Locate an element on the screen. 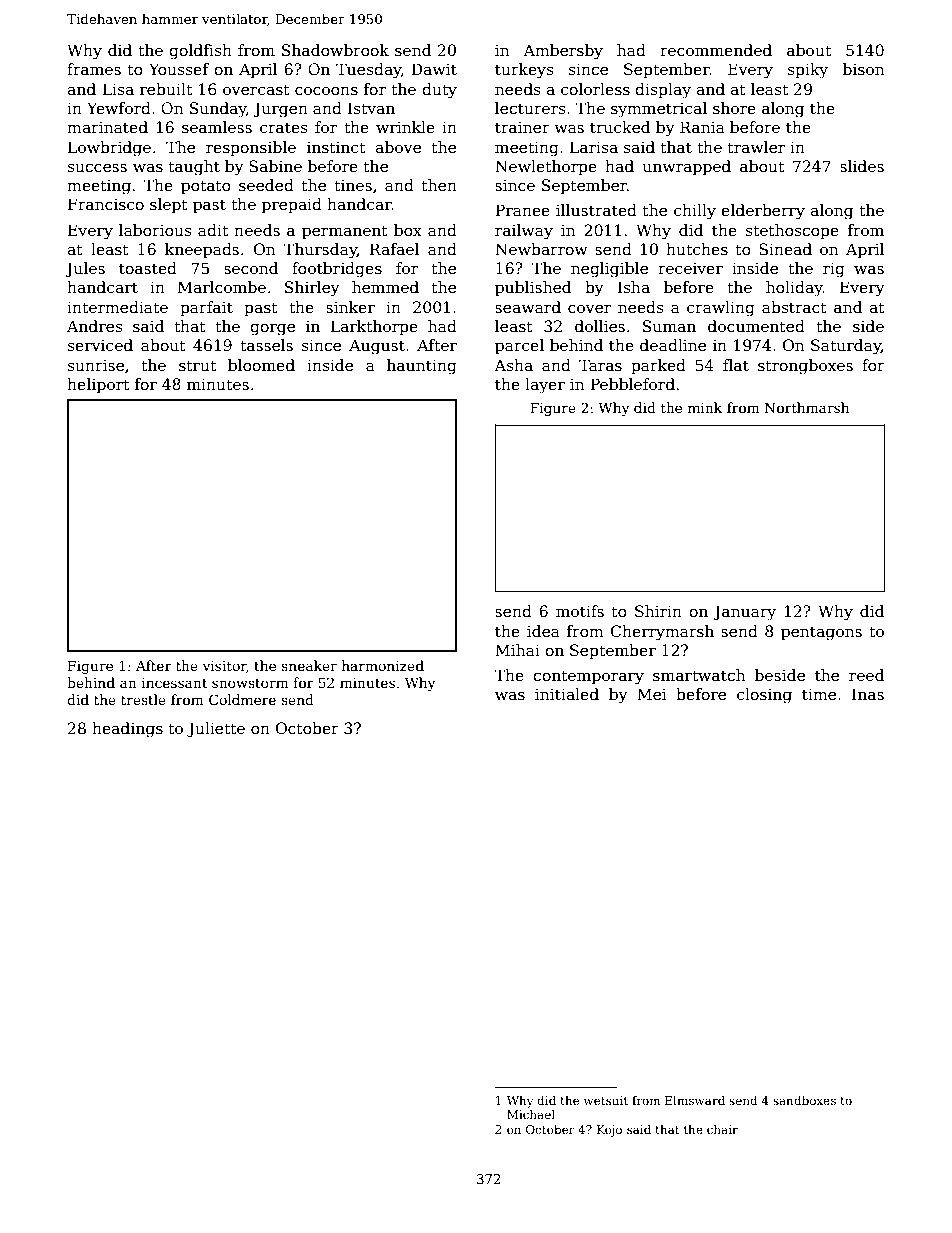  closing is located at coordinates (764, 696).
